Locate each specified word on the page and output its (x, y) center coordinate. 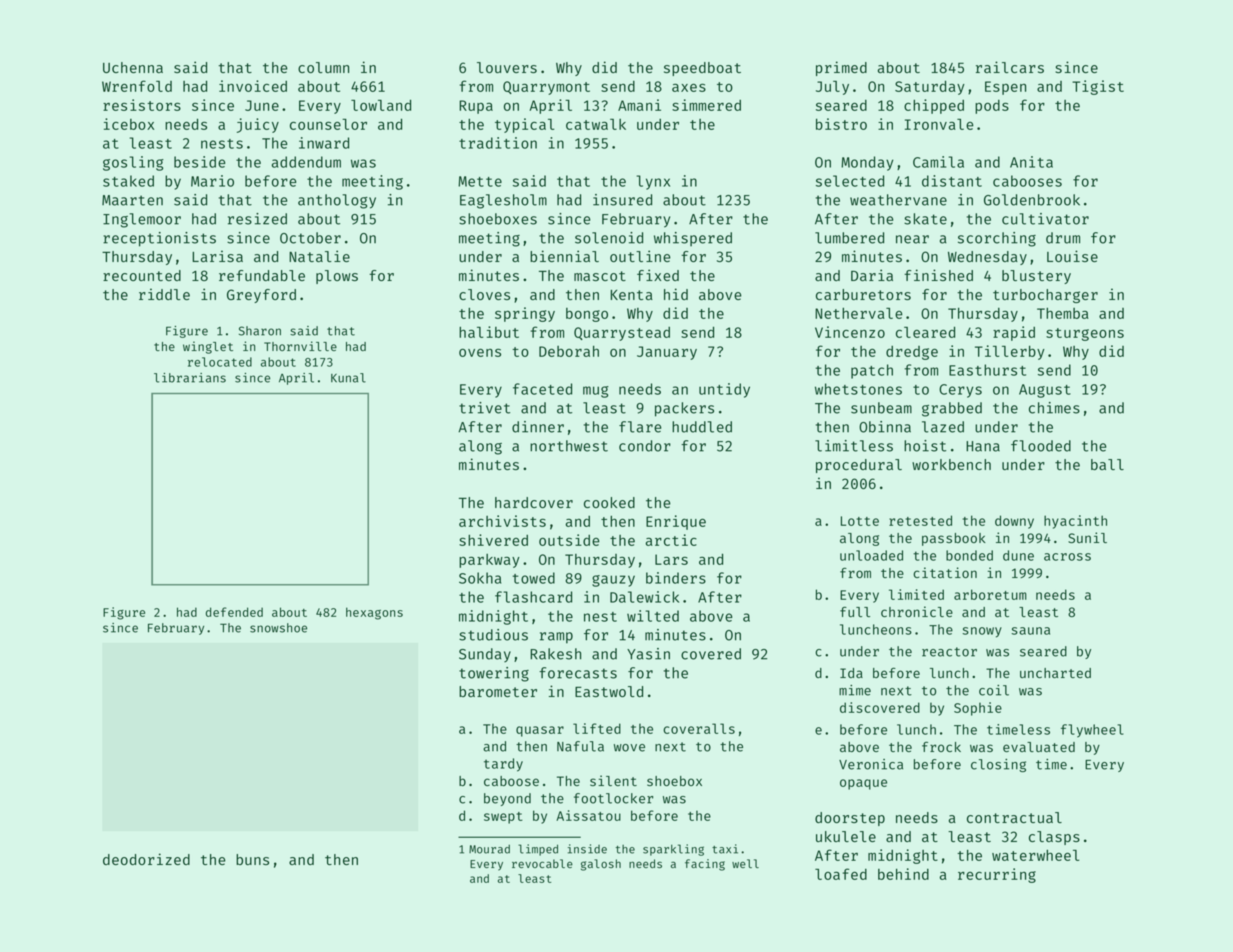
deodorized (146, 859)
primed (841, 68)
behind (903, 874)
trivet (484, 408)
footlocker (613, 798)
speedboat (702, 69)
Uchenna (133, 67)
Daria (872, 275)
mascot (600, 276)
